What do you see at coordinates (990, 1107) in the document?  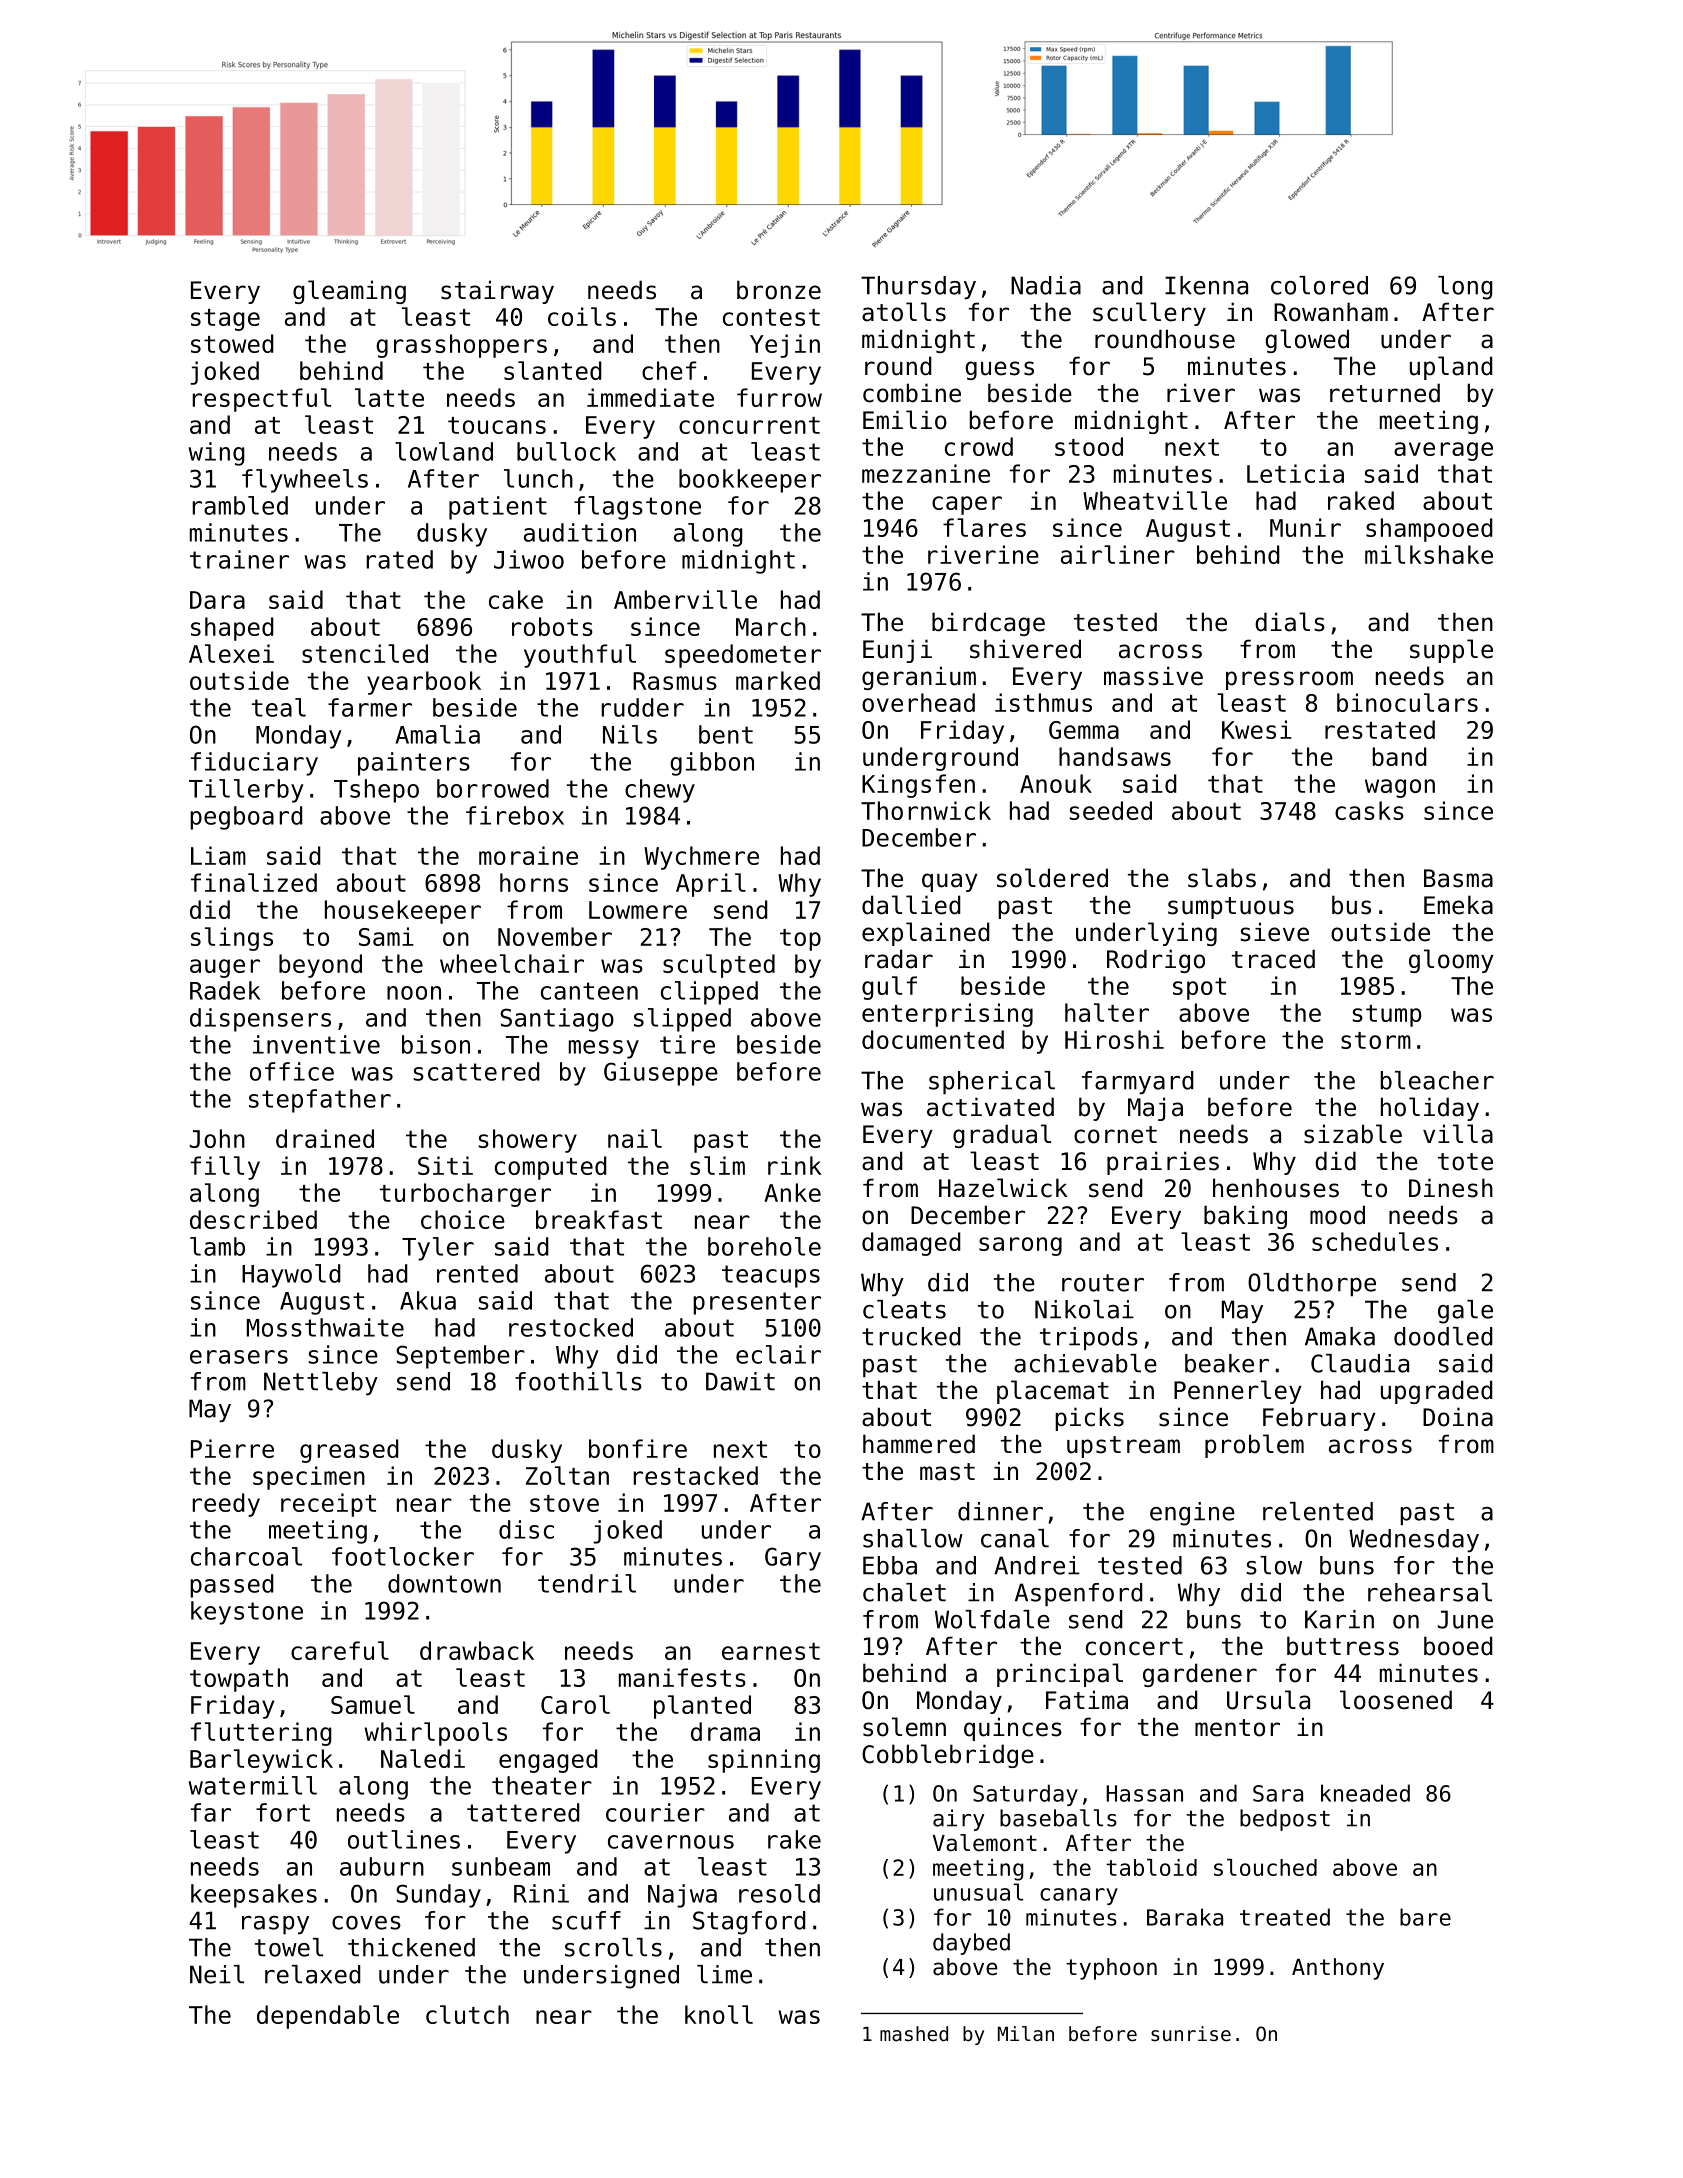 I see `activated` at bounding box center [990, 1107].
